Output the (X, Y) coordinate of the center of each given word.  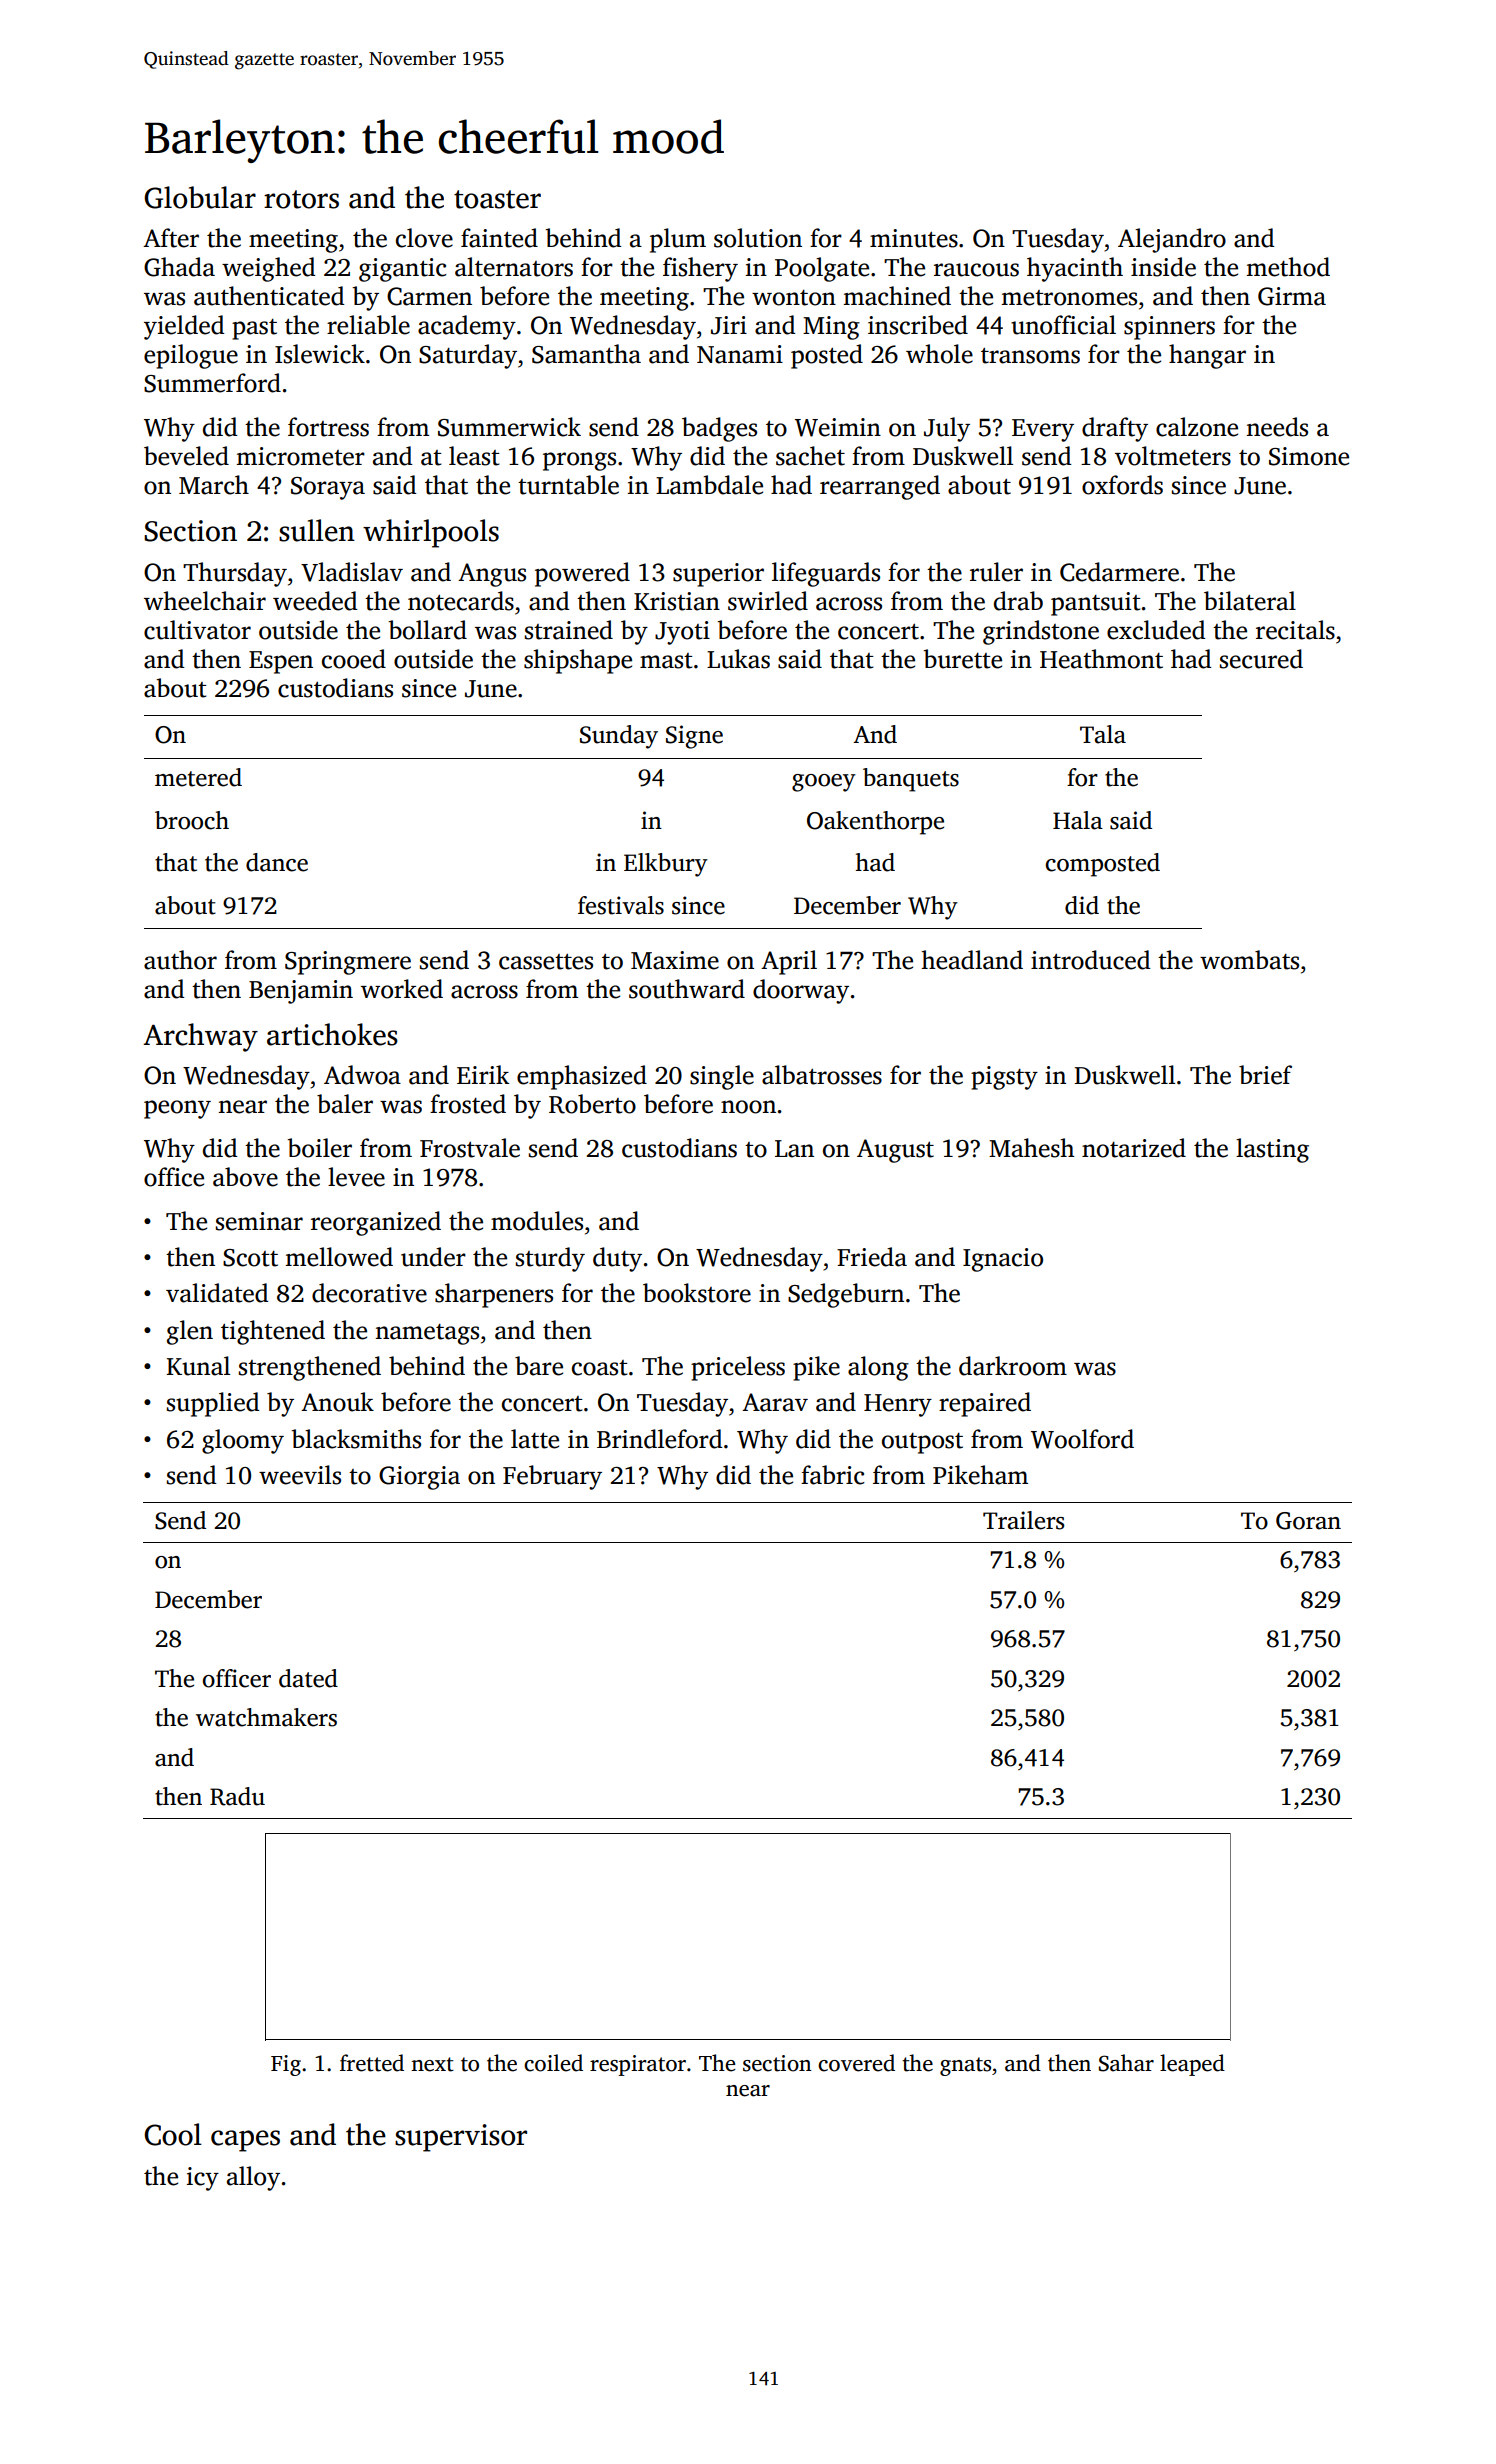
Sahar (1126, 2063)
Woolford (1082, 1439)
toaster (497, 199)
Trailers (1023, 1520)
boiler (319, 1148)
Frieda (872, 1257)
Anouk (337, 1402)
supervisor (461, 2138)
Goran (1308, 1521)
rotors (301, 199)
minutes (914, 238)
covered (856, 2063)
